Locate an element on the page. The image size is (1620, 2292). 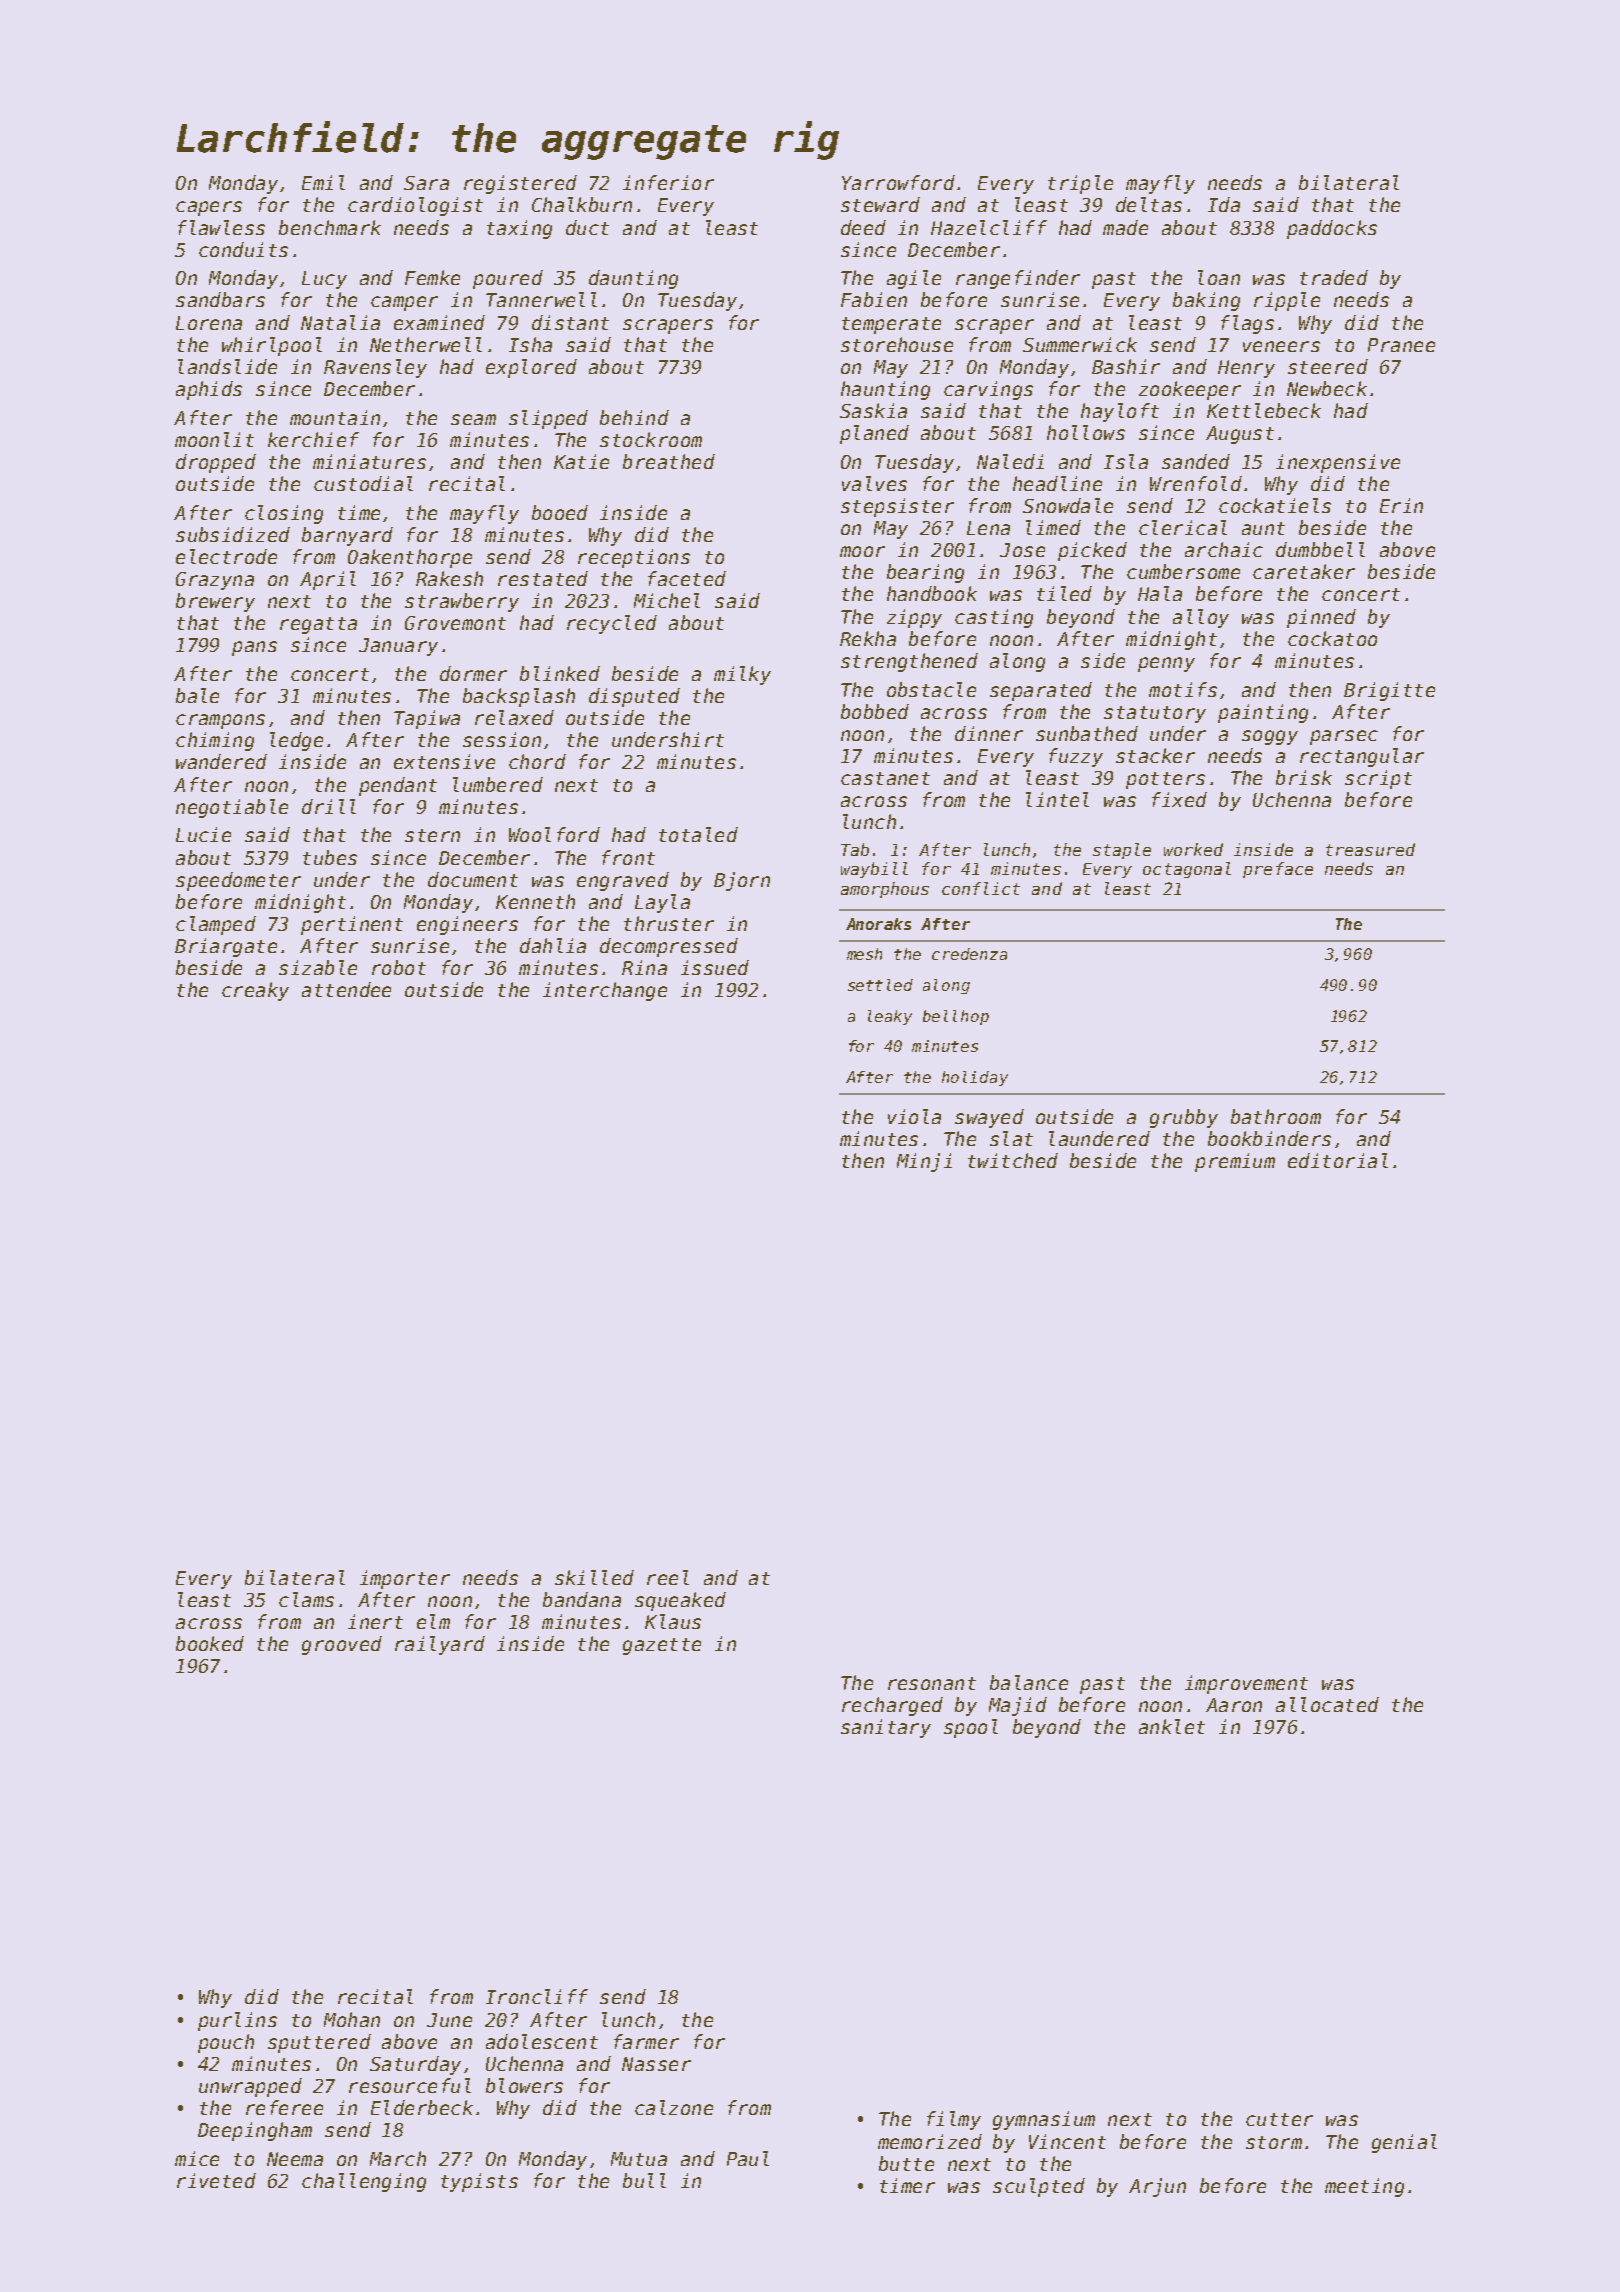
veneers is located at coordinates (1281, 346).
